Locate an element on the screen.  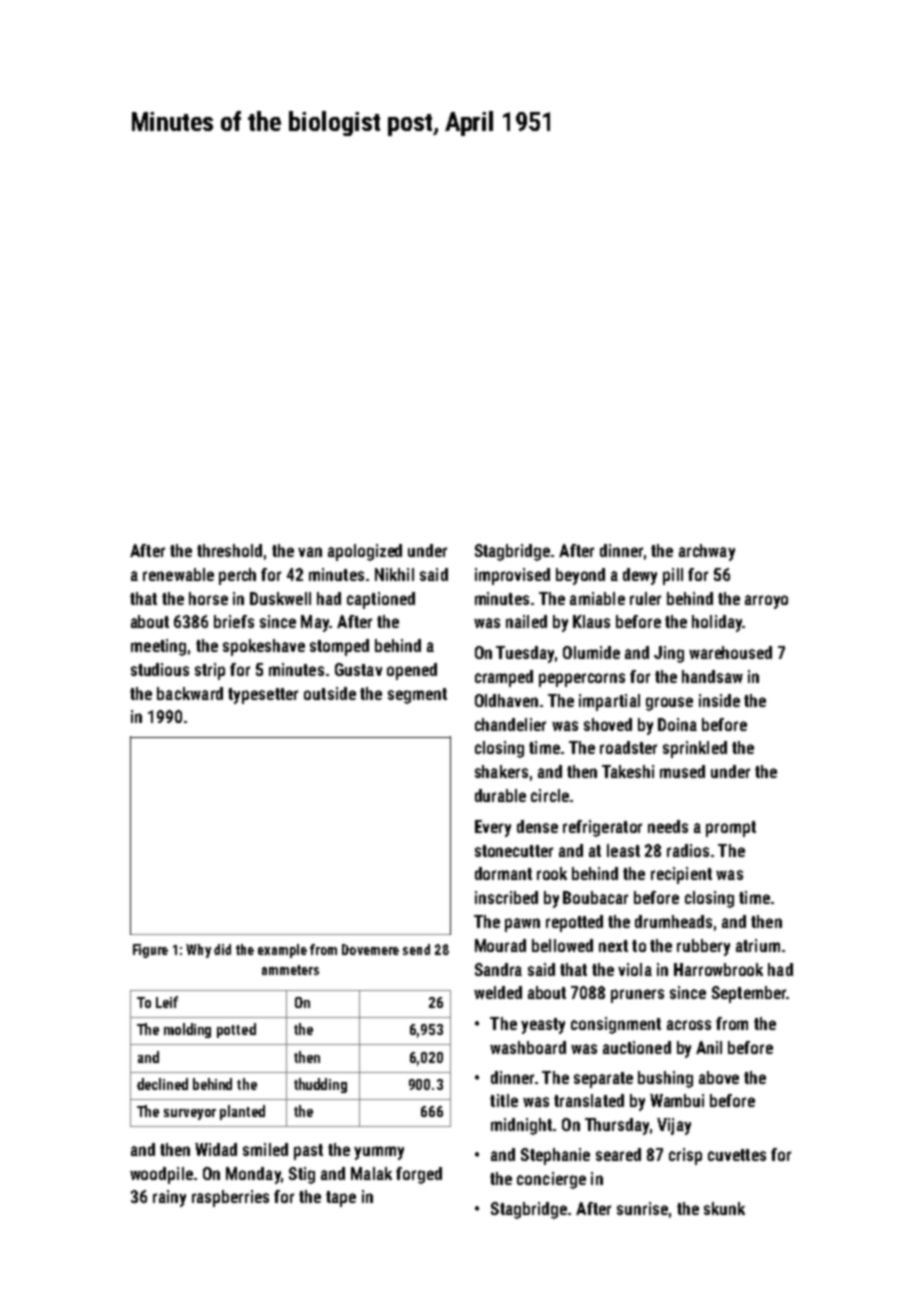
tape is located at coordinates (341, 1199).
